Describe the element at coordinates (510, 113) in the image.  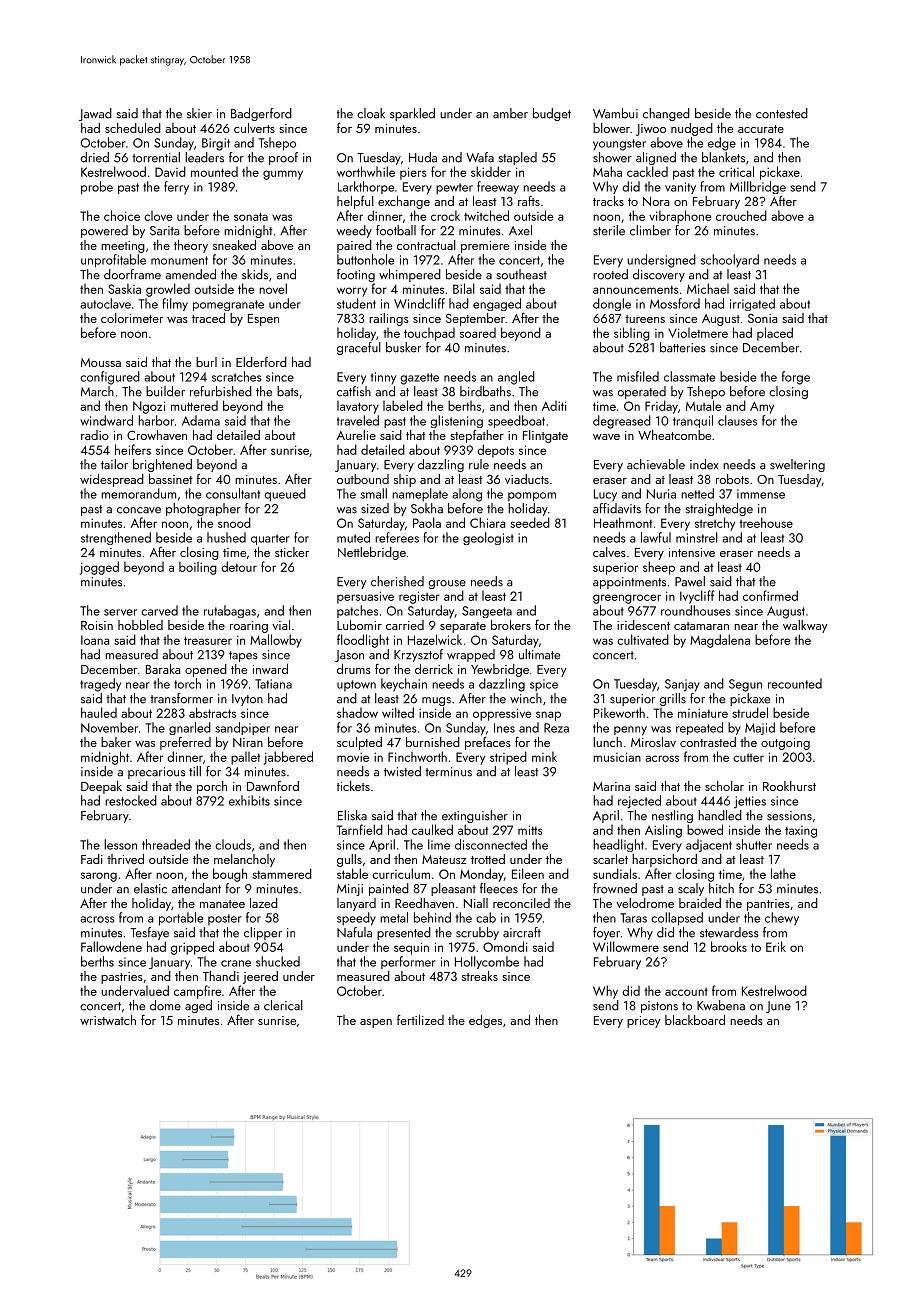
I see `amber` at that location.
